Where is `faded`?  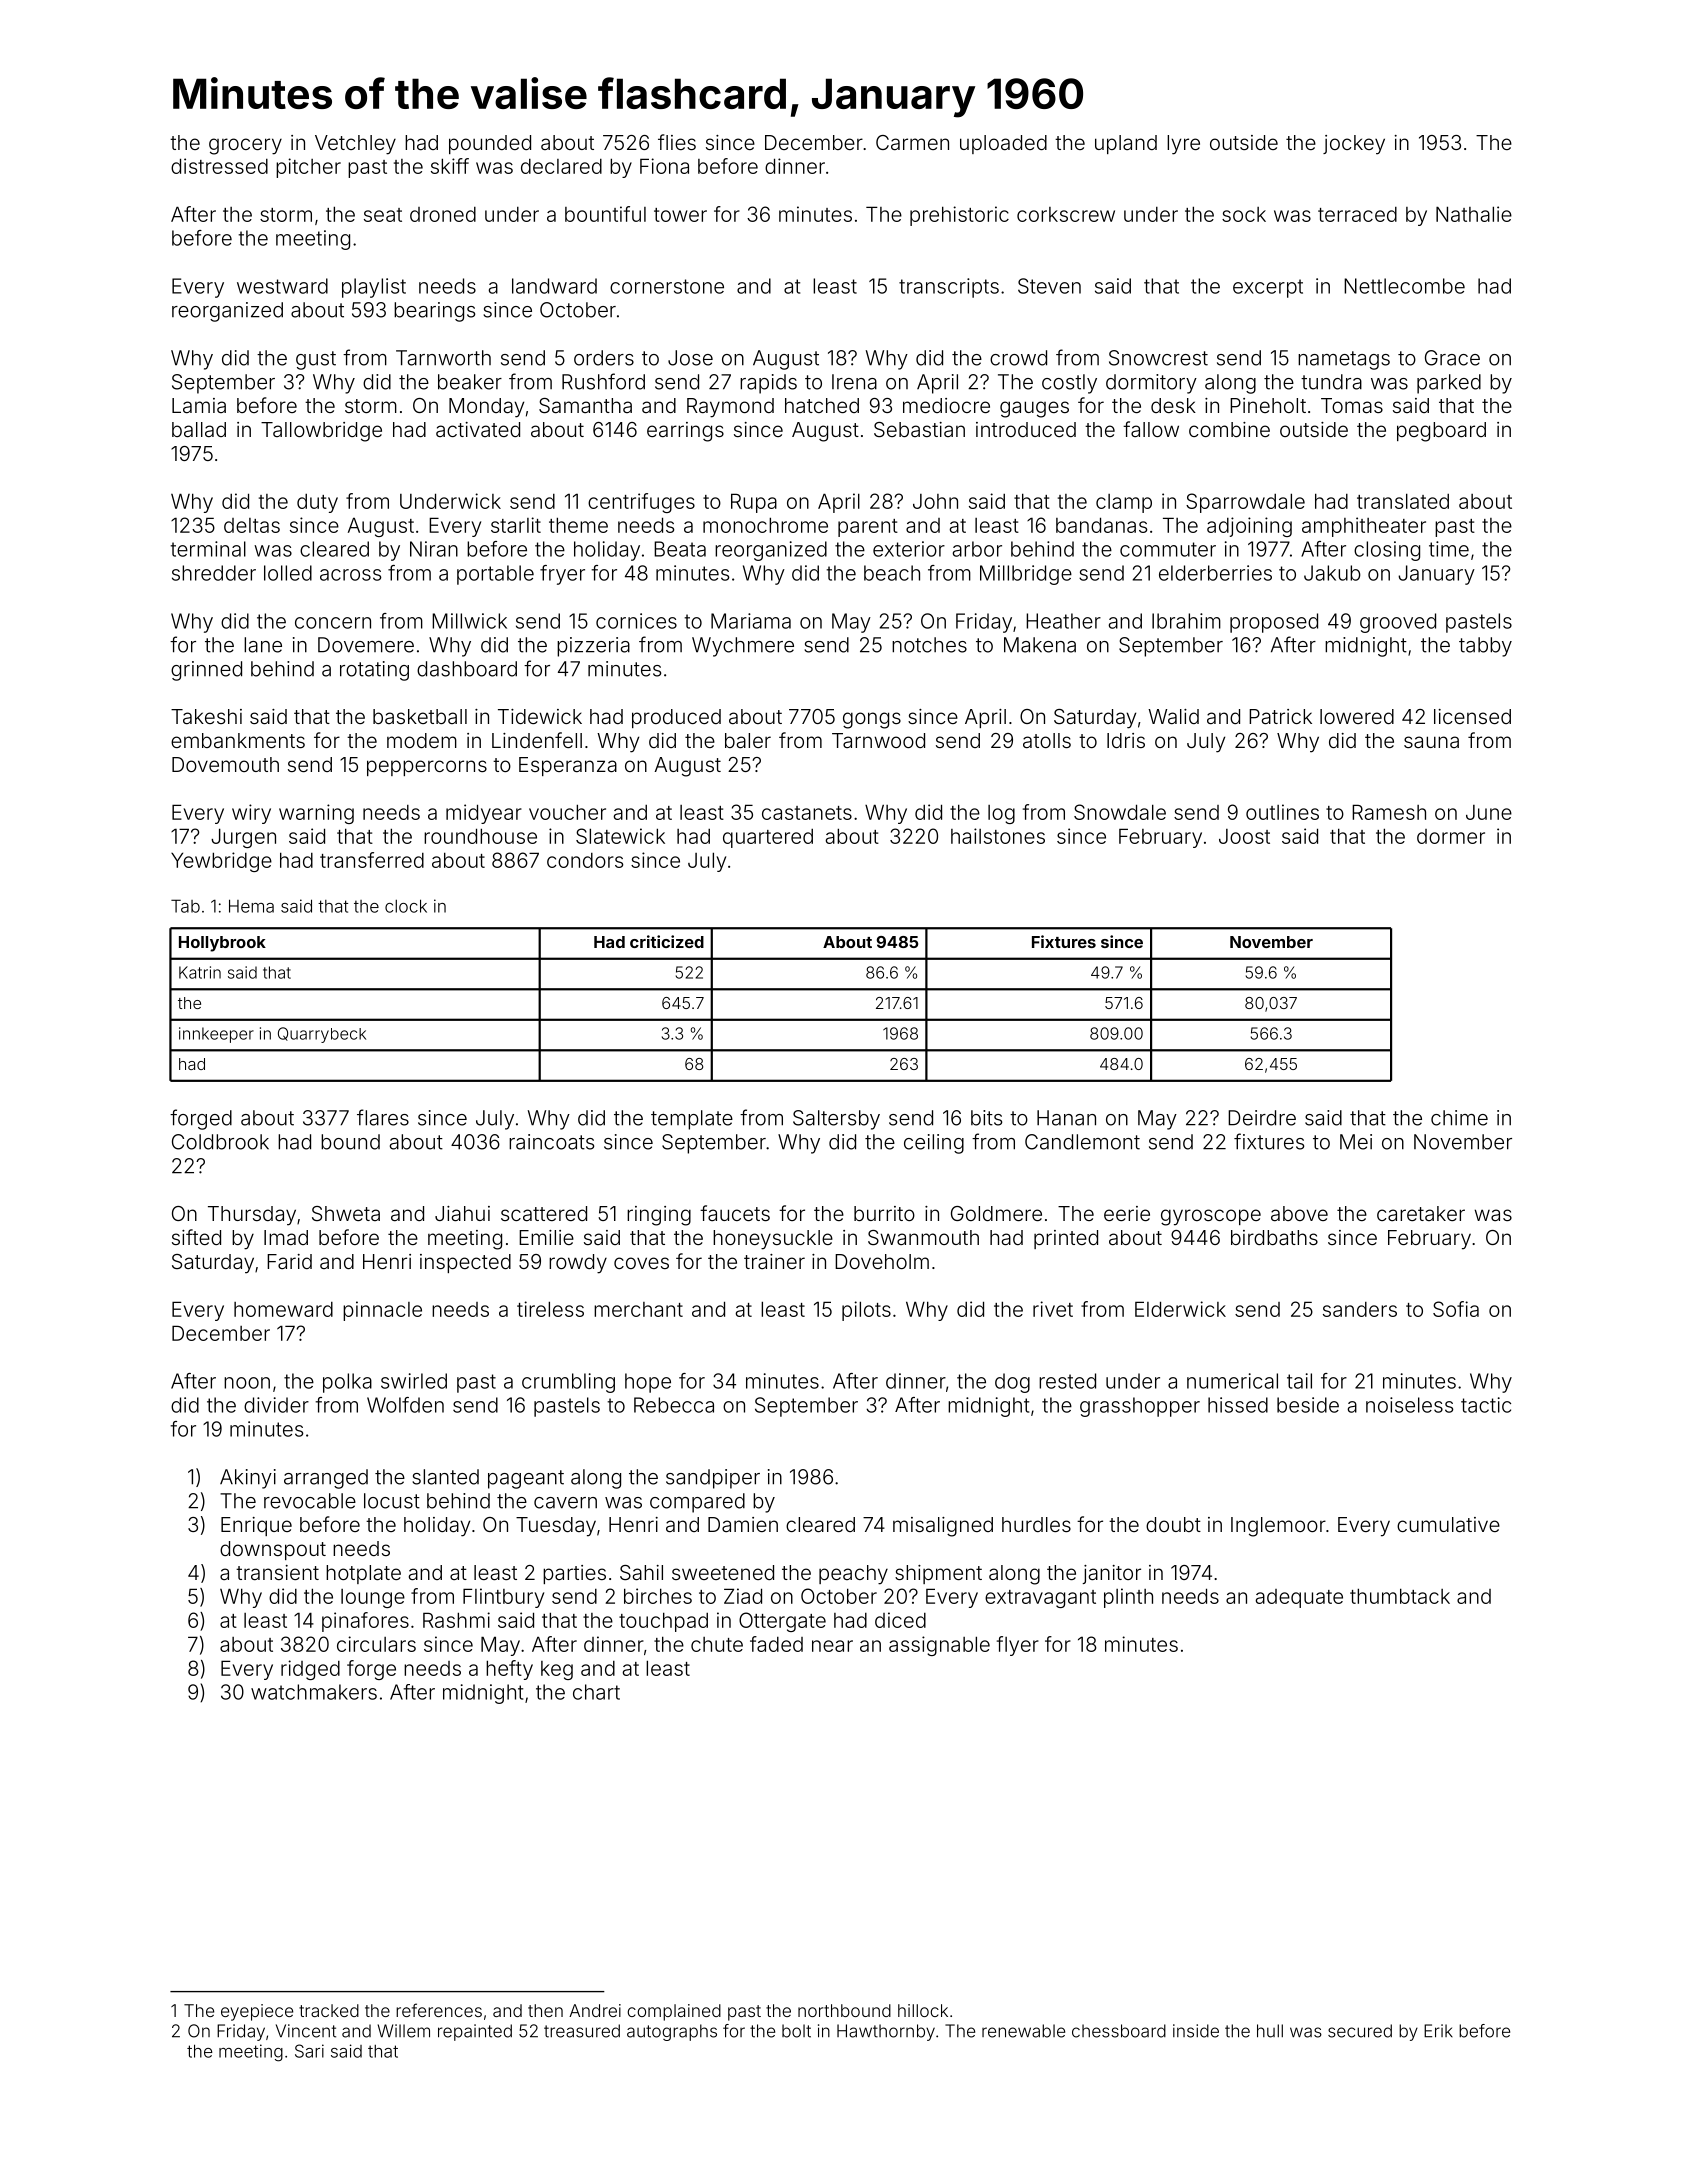 faded is located at coordinates (776, 1644).
